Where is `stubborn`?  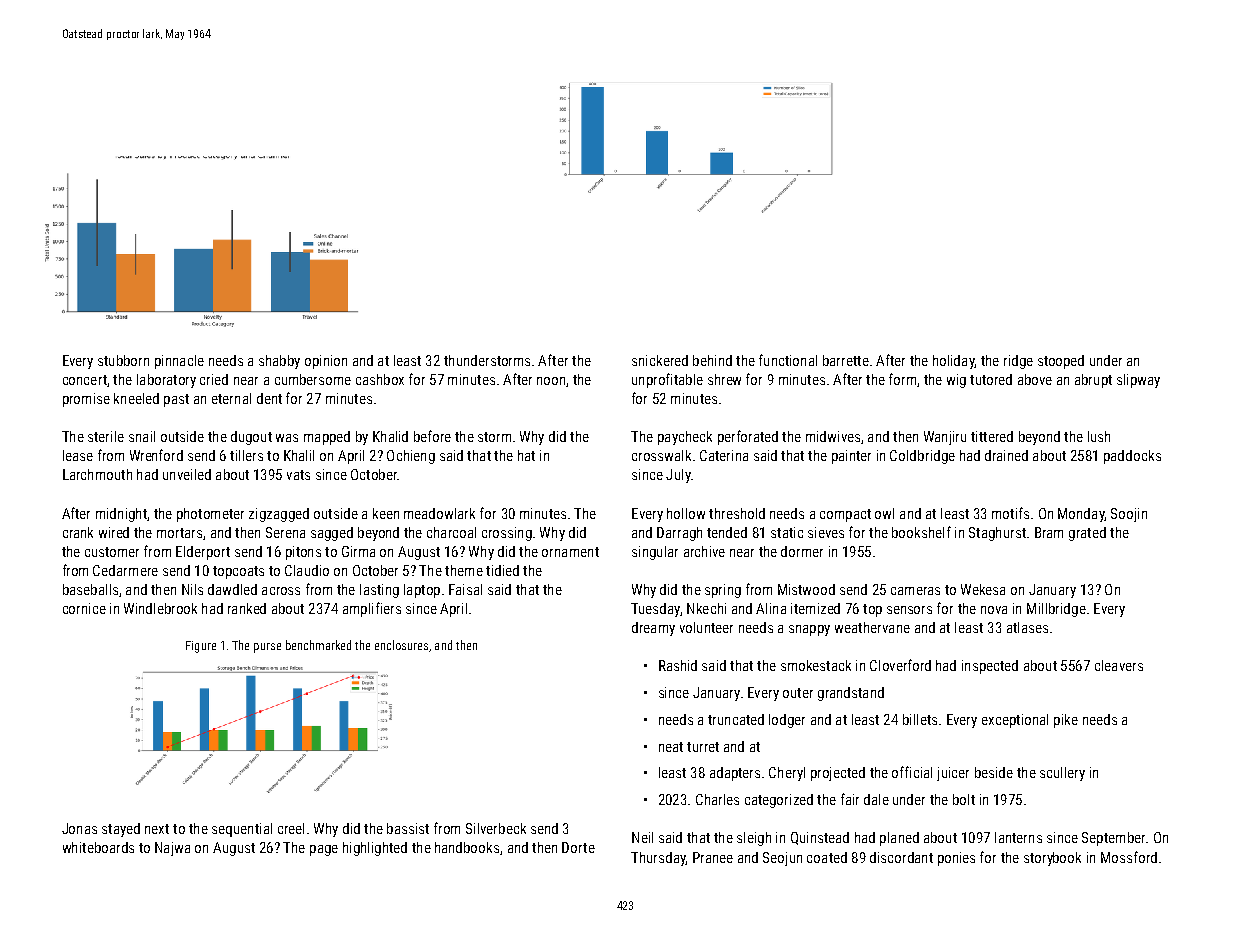 stubborn is located at coordinates (123, 360).
